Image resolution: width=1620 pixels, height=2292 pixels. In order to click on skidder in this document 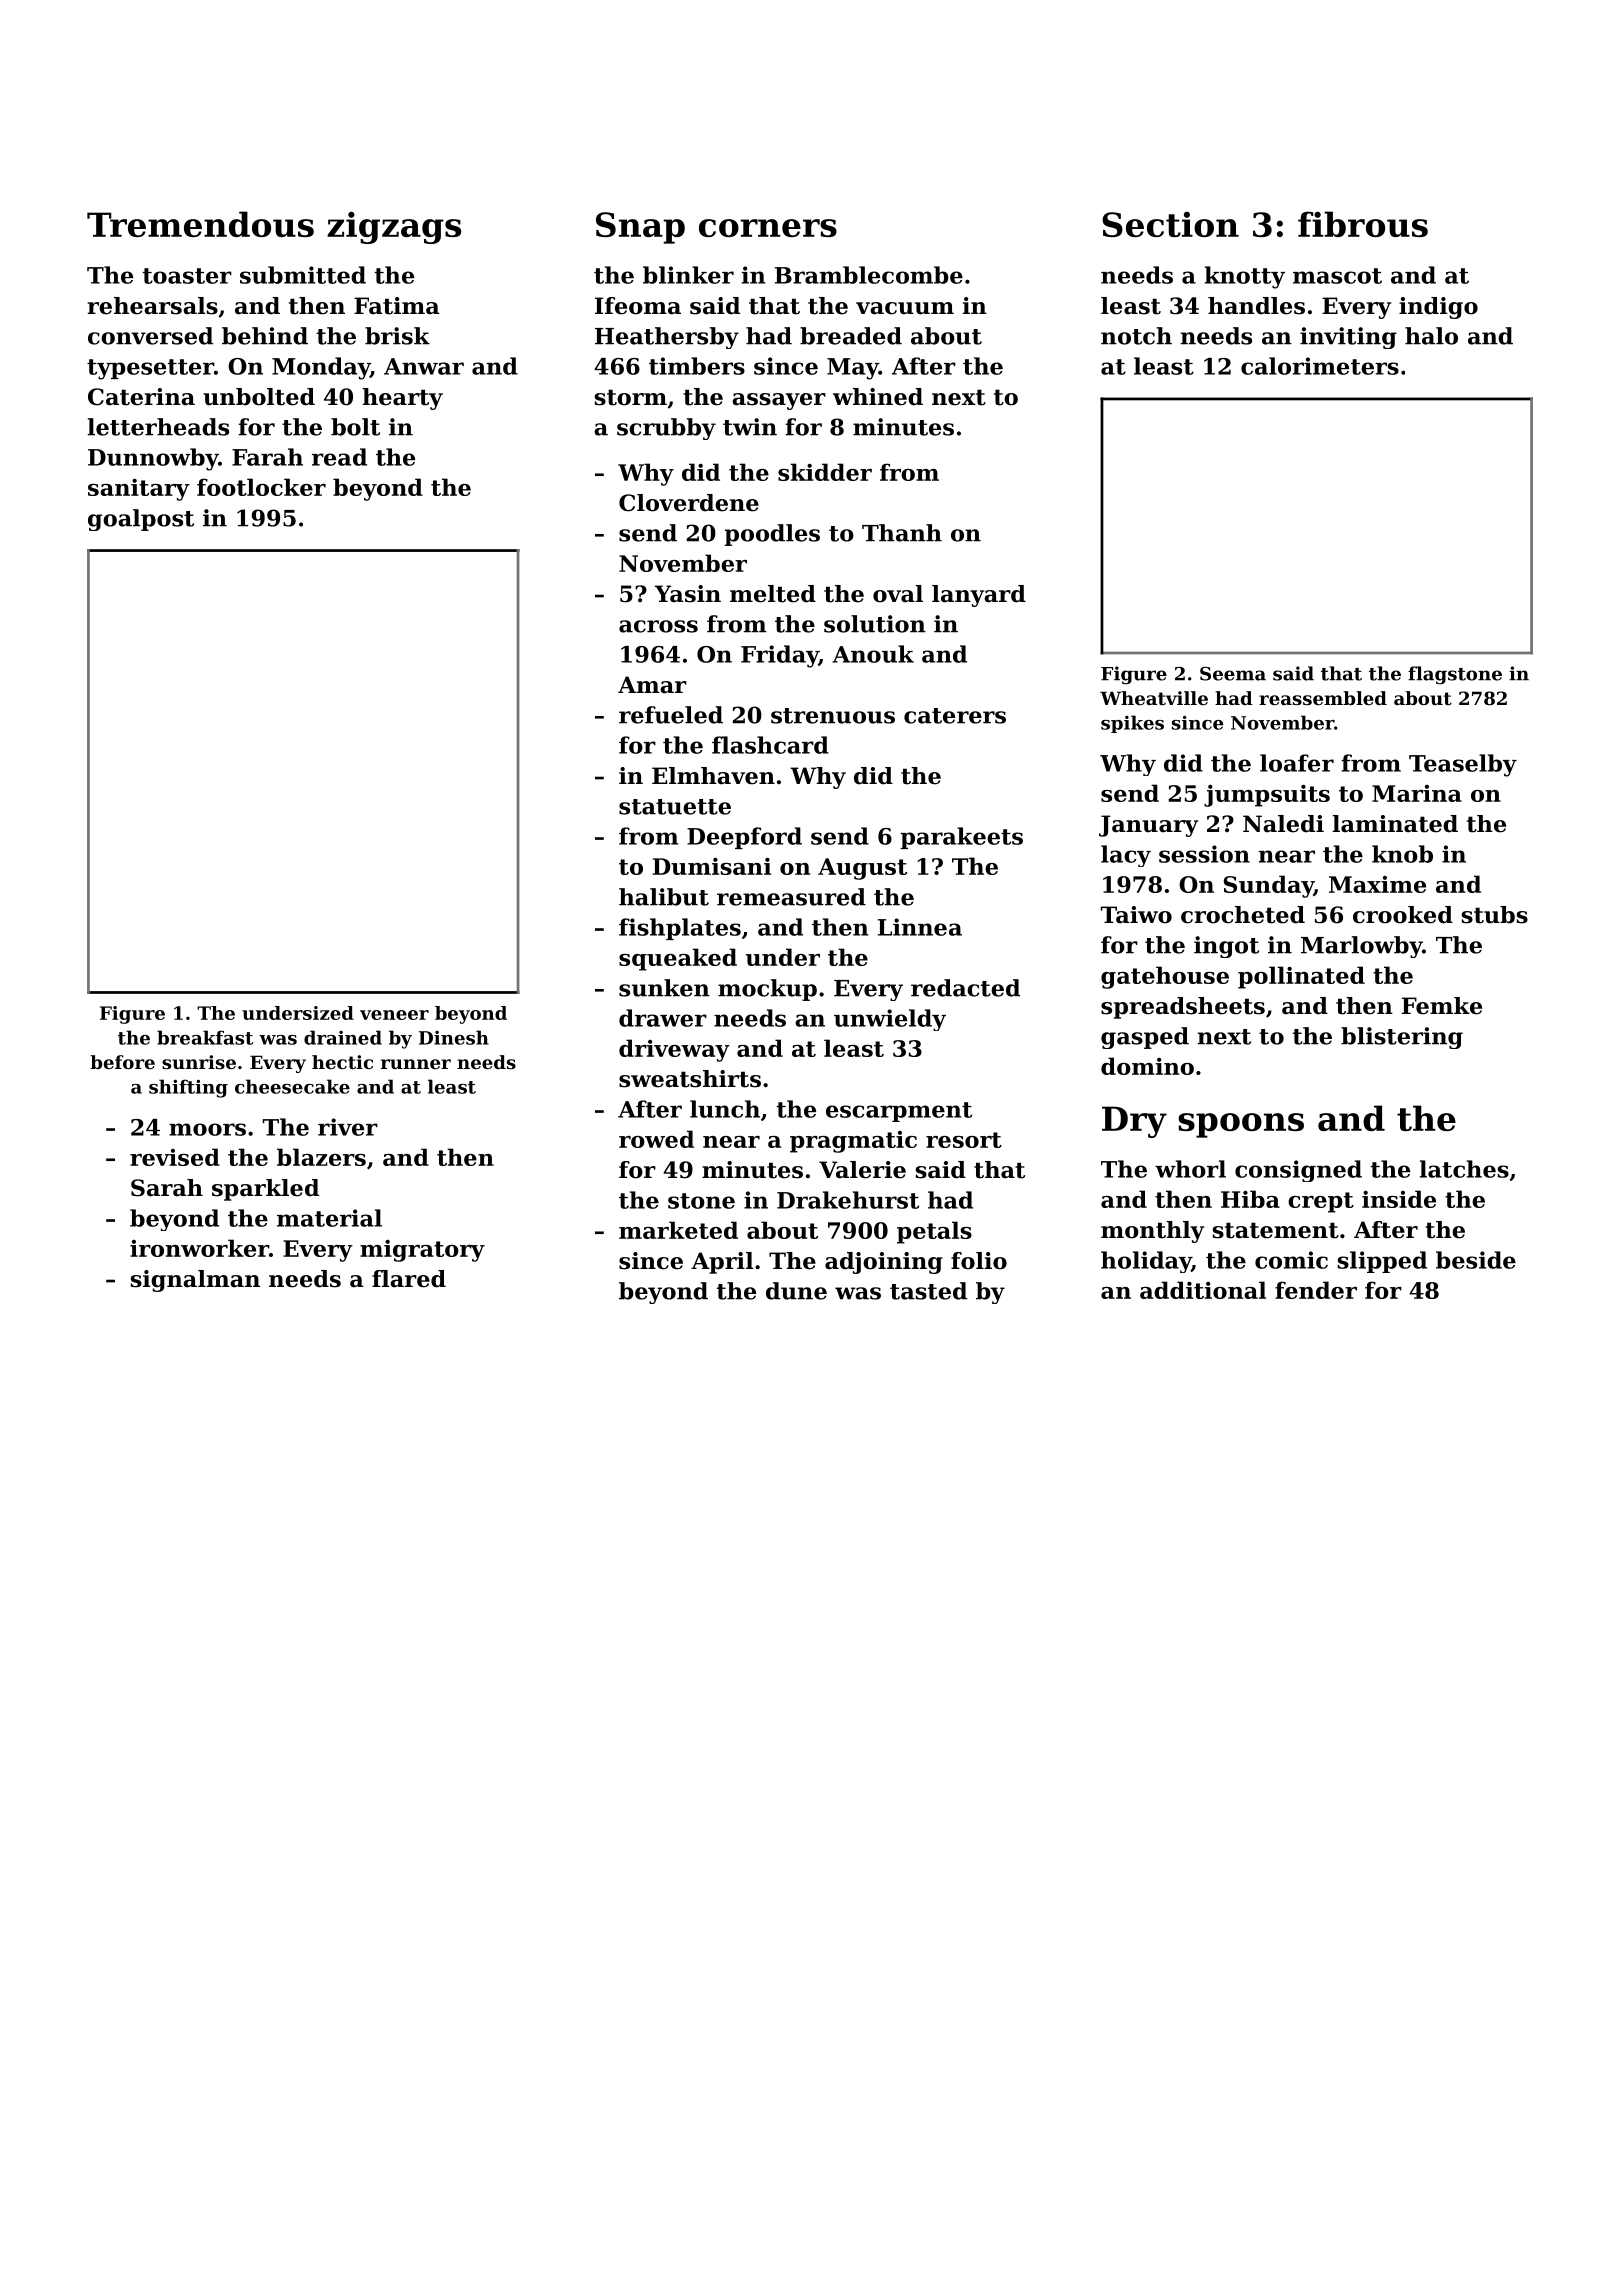, I will do `click(825, 472)`.
